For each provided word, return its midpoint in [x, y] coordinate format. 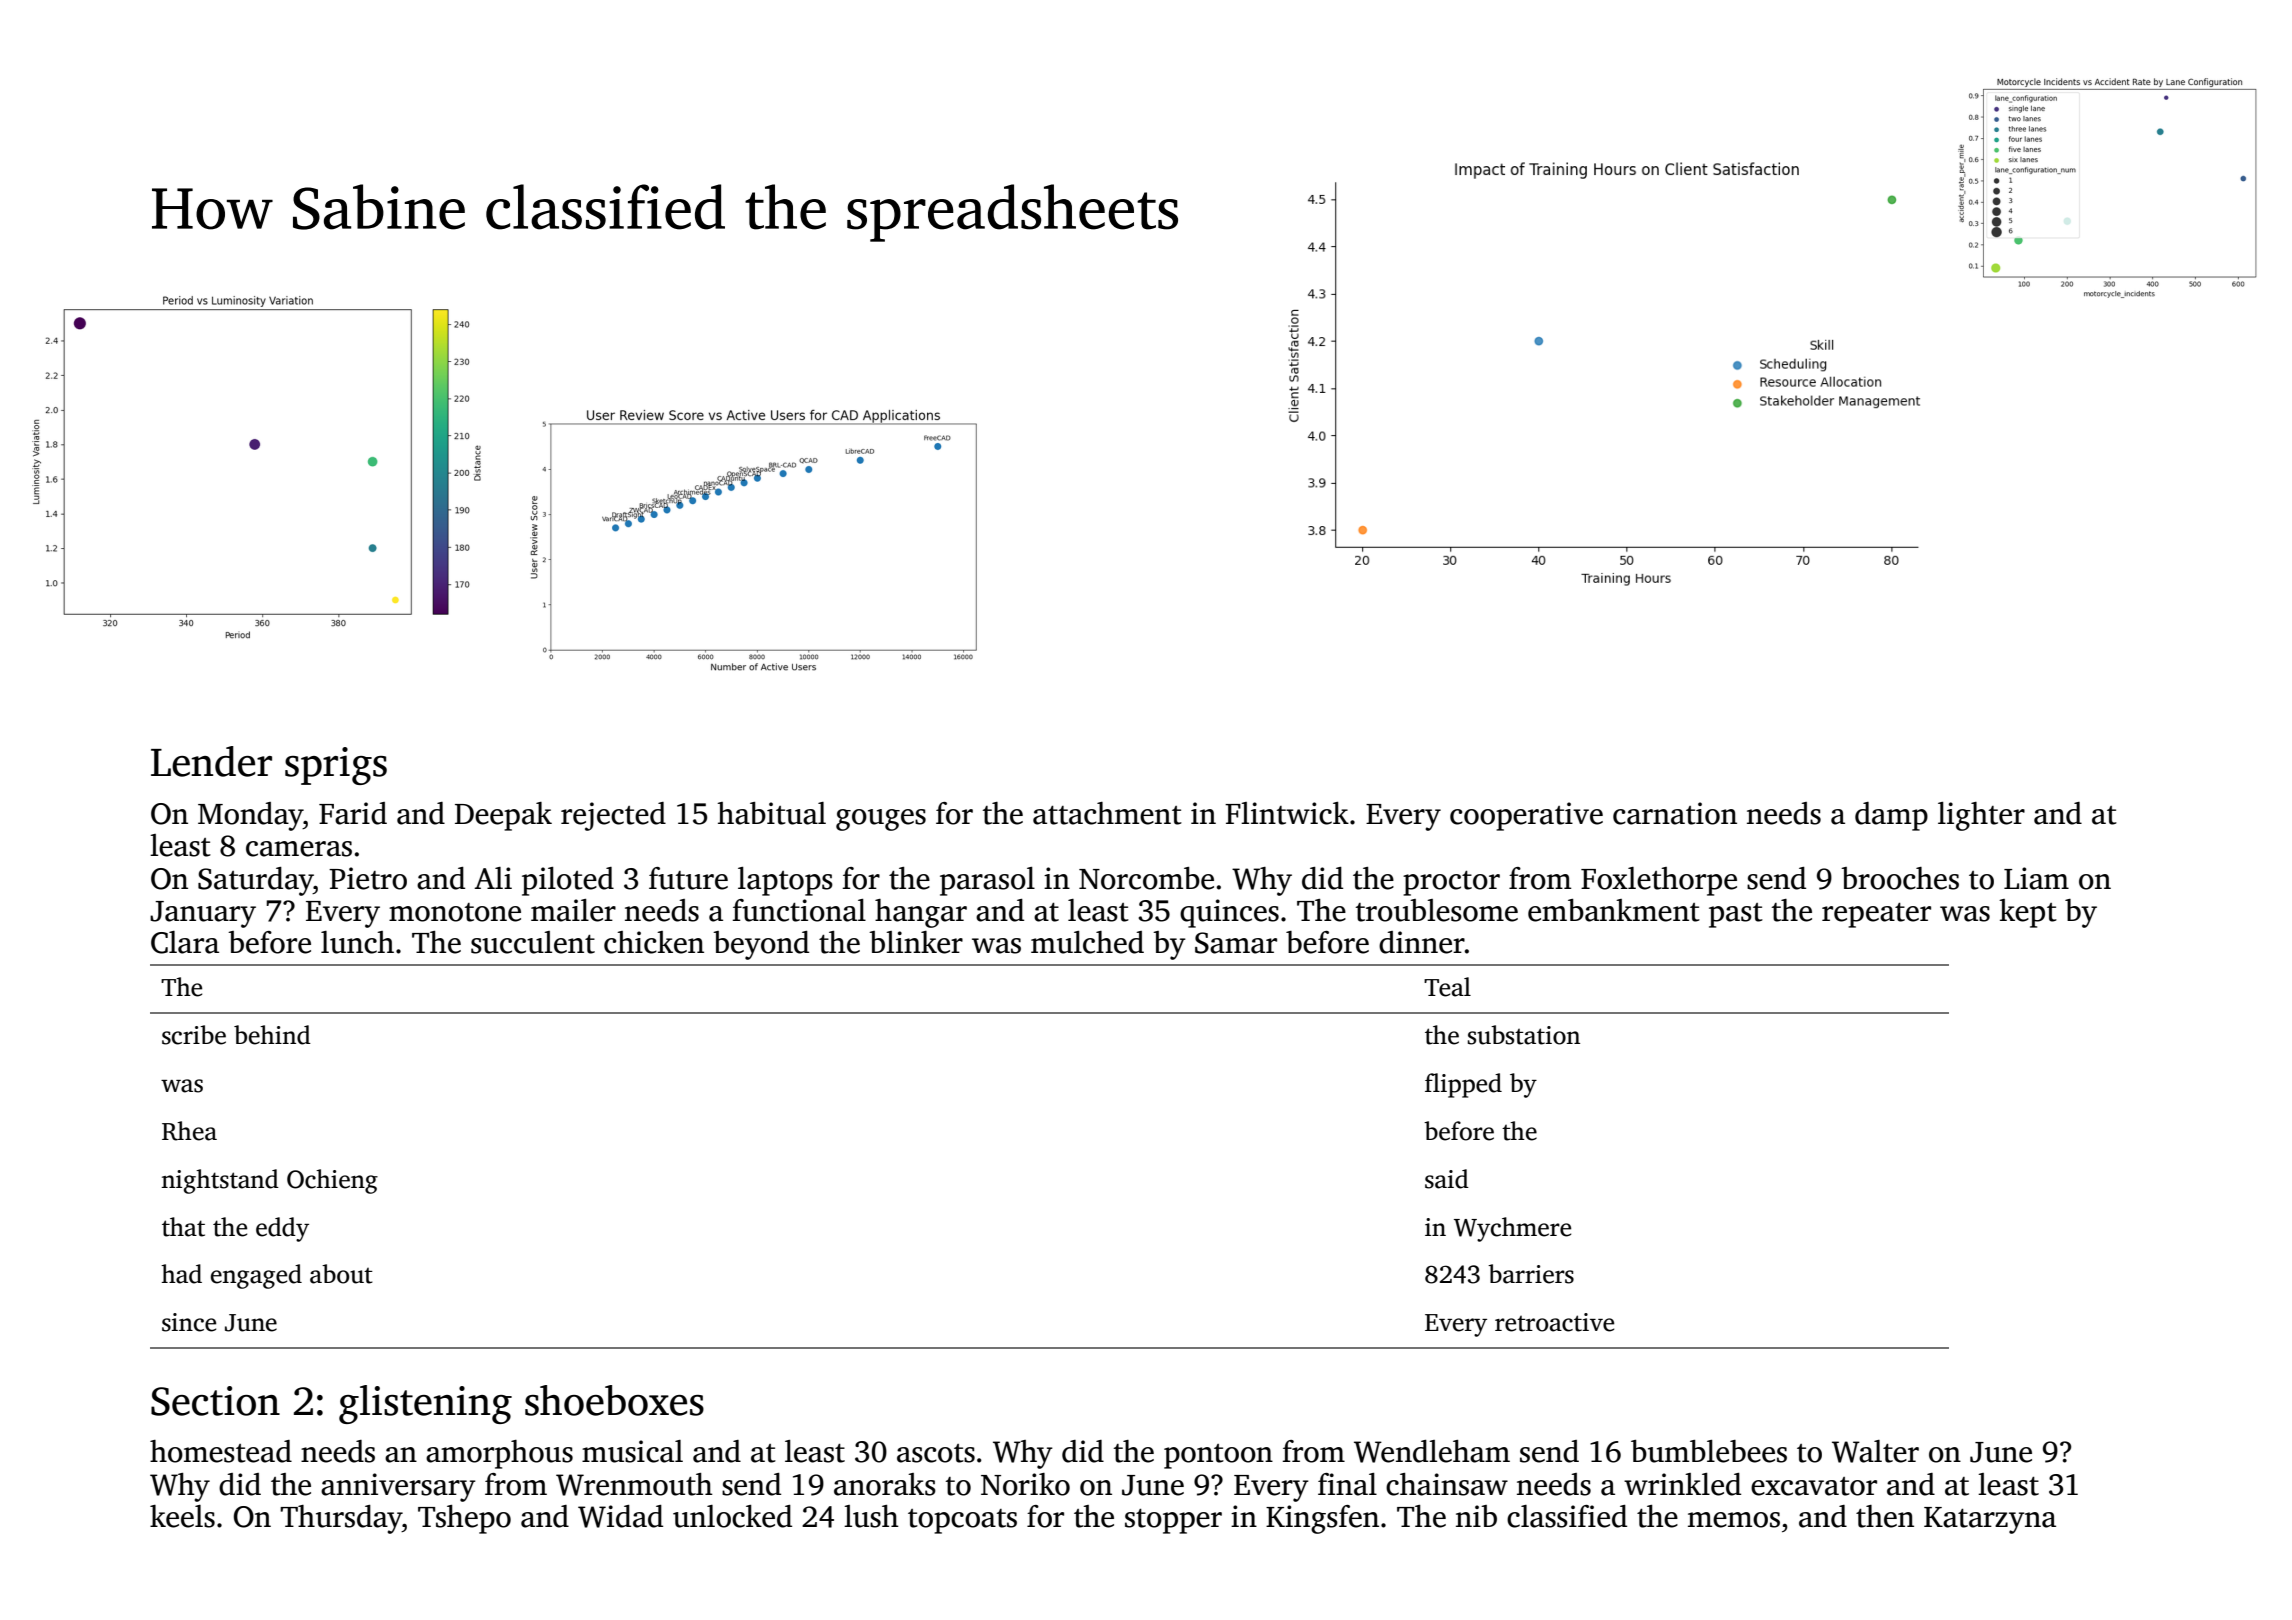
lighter [1981, 816]
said [1447, 1179]
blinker [916, 942]
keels [182, 1516]
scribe [194, 1035]
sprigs [336, 766]
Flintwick [1287, 813]
